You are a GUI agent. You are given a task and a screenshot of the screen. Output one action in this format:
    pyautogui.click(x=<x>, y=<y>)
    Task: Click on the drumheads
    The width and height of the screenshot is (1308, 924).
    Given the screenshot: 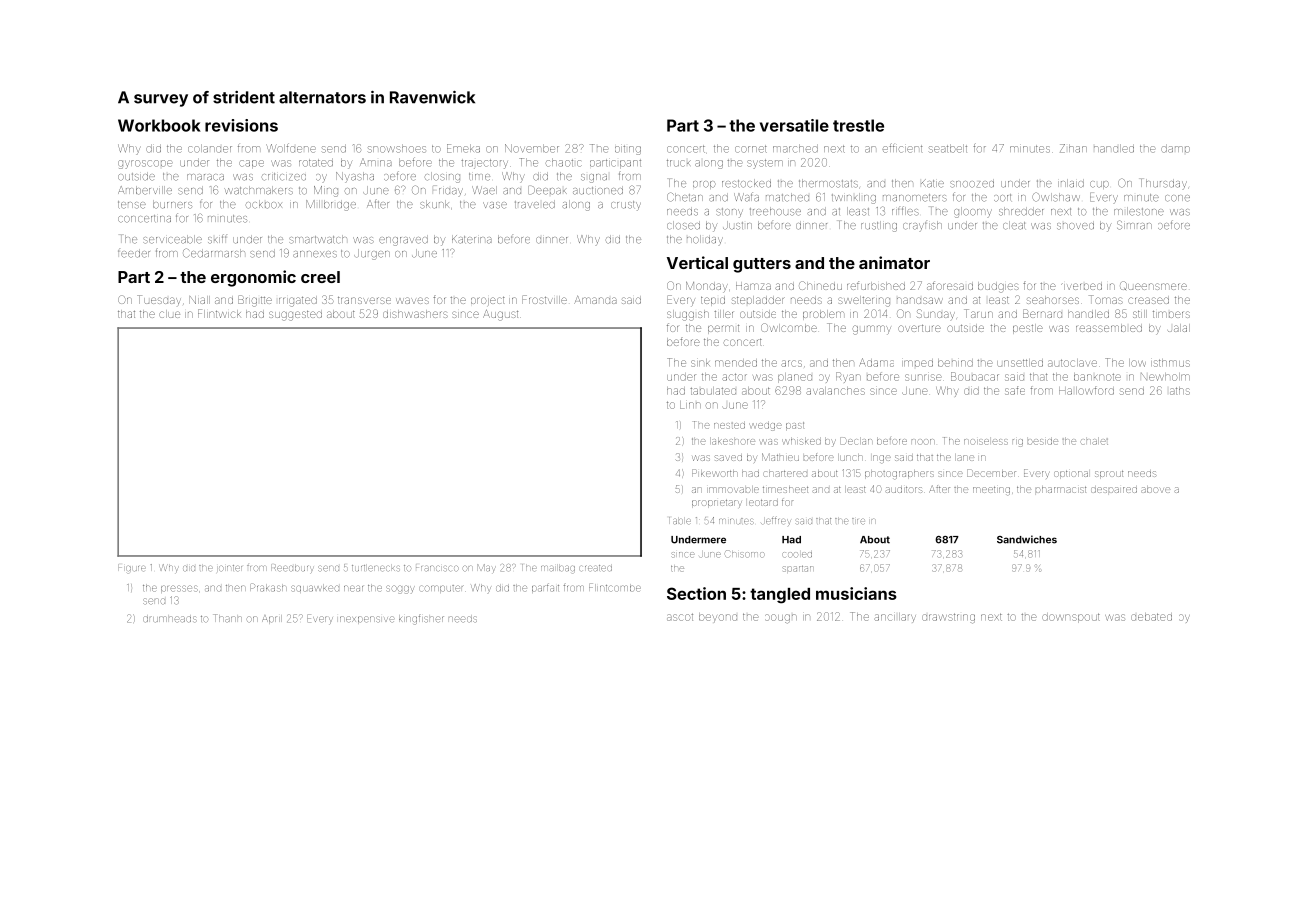 What is the action you would take?
    pyautogui.click(x=169, y=619)
